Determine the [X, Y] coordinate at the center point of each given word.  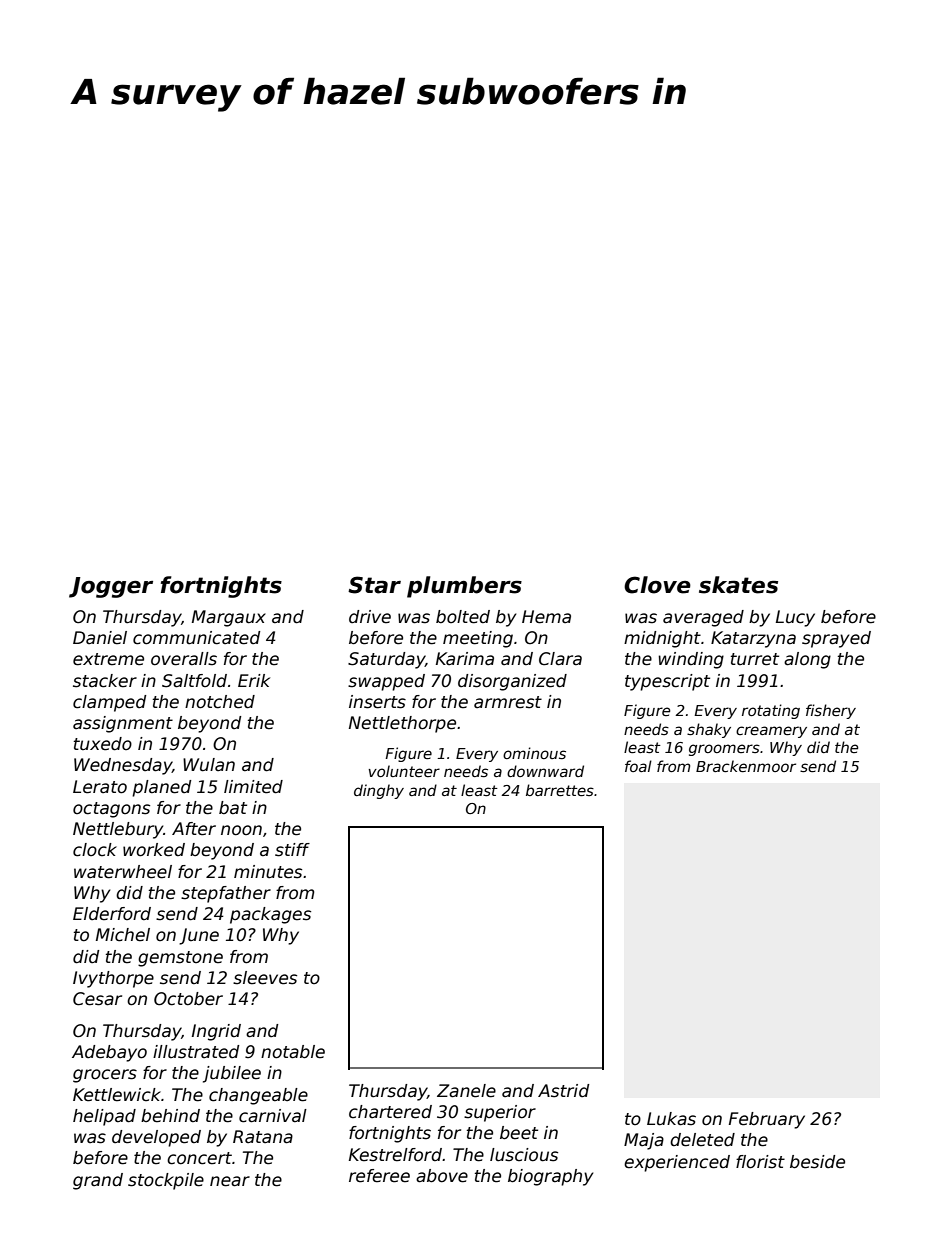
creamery [771, 732]
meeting [478, 639]
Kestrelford [395, 1155]
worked [154, 850]
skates [738, 585]
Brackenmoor [746, 766]
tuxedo [103, 744]
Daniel [100, 638]
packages [270, 915]
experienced [677, 1163]
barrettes [560, 790]
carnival [273, 1116]
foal [638, 766]
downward [545, 771]
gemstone [180, 959]
